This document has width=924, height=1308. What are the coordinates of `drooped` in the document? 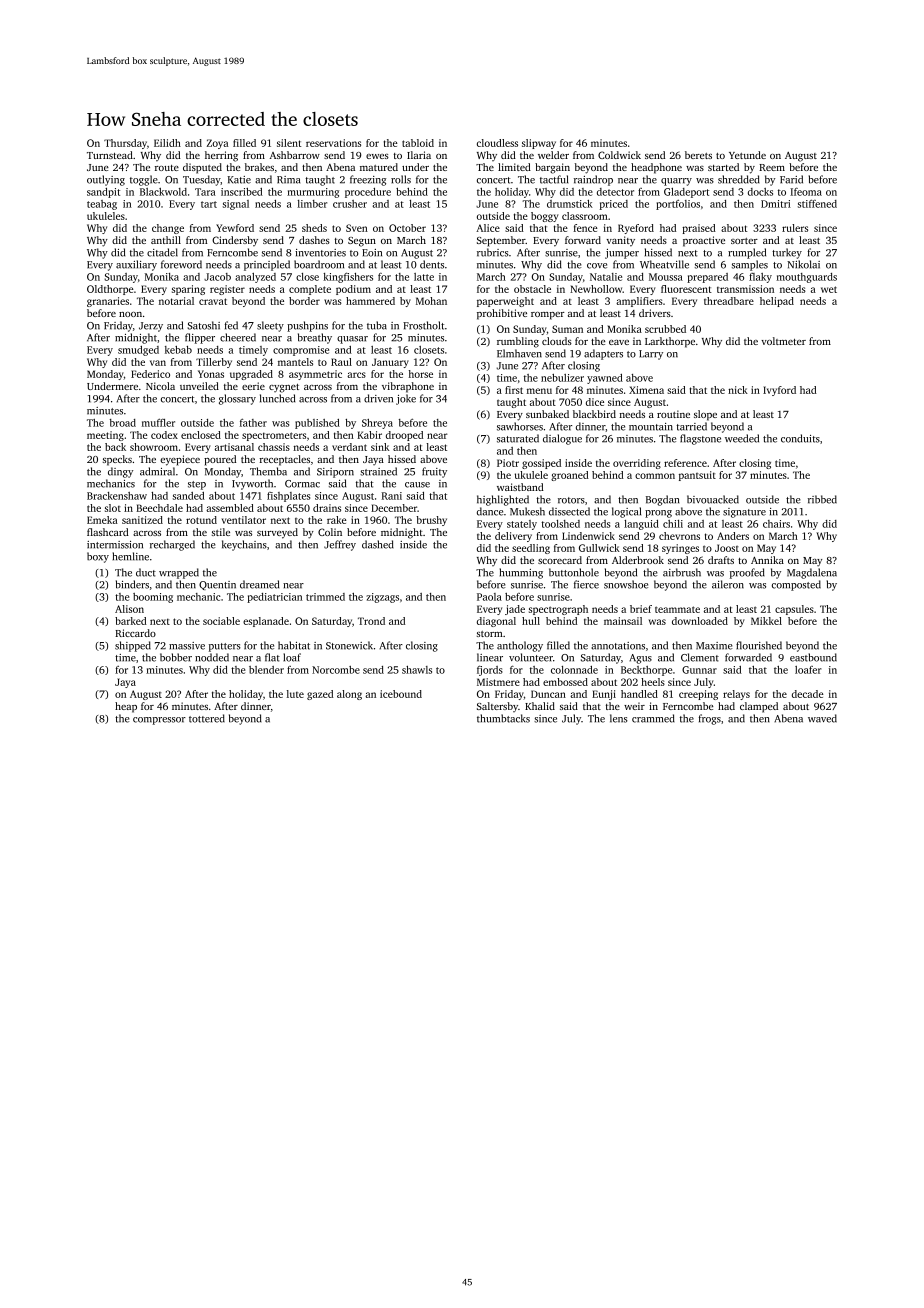 It's located at (404, 436).
